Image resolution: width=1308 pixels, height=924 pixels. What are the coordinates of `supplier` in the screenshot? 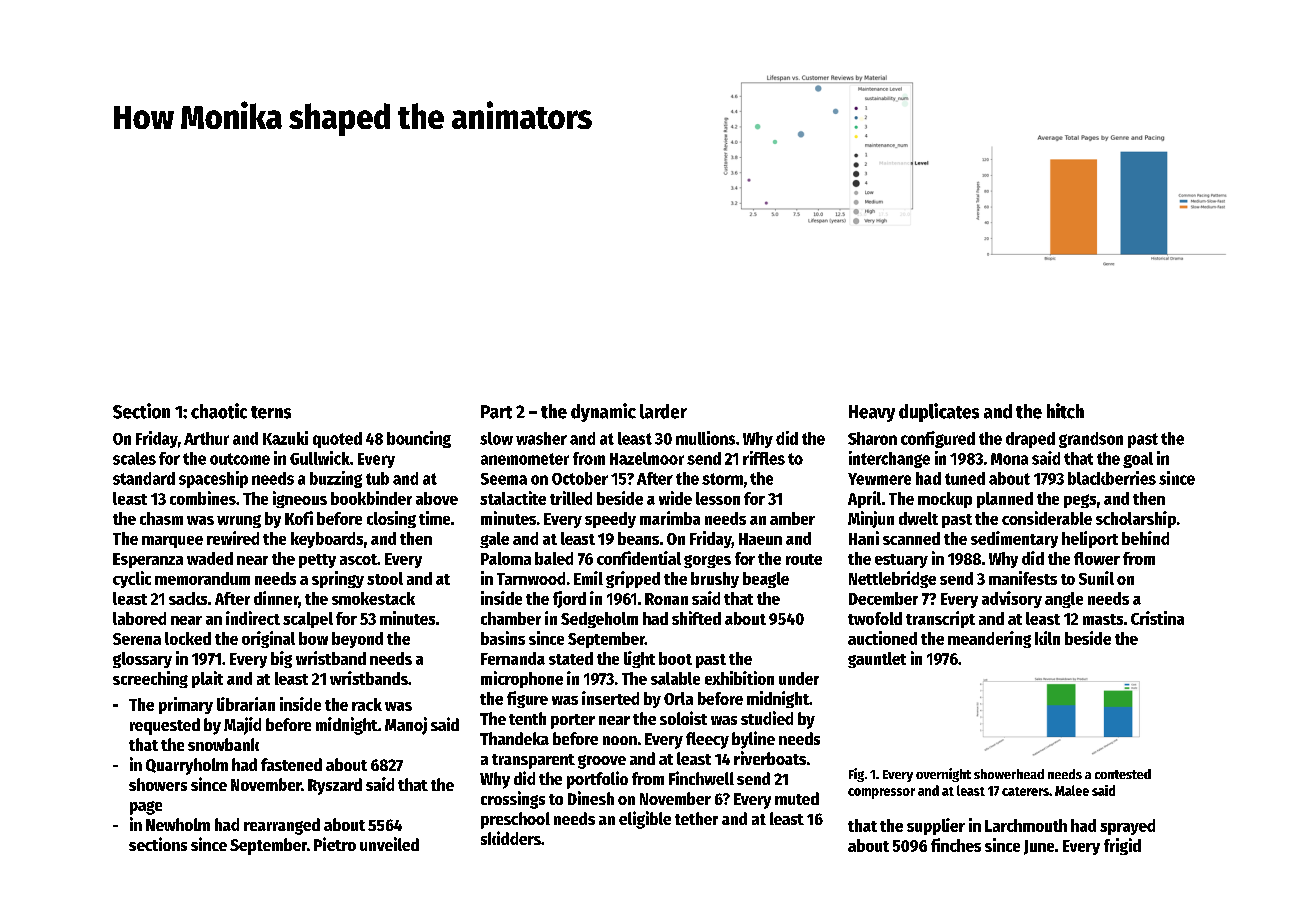 It's located at (936, 826).
